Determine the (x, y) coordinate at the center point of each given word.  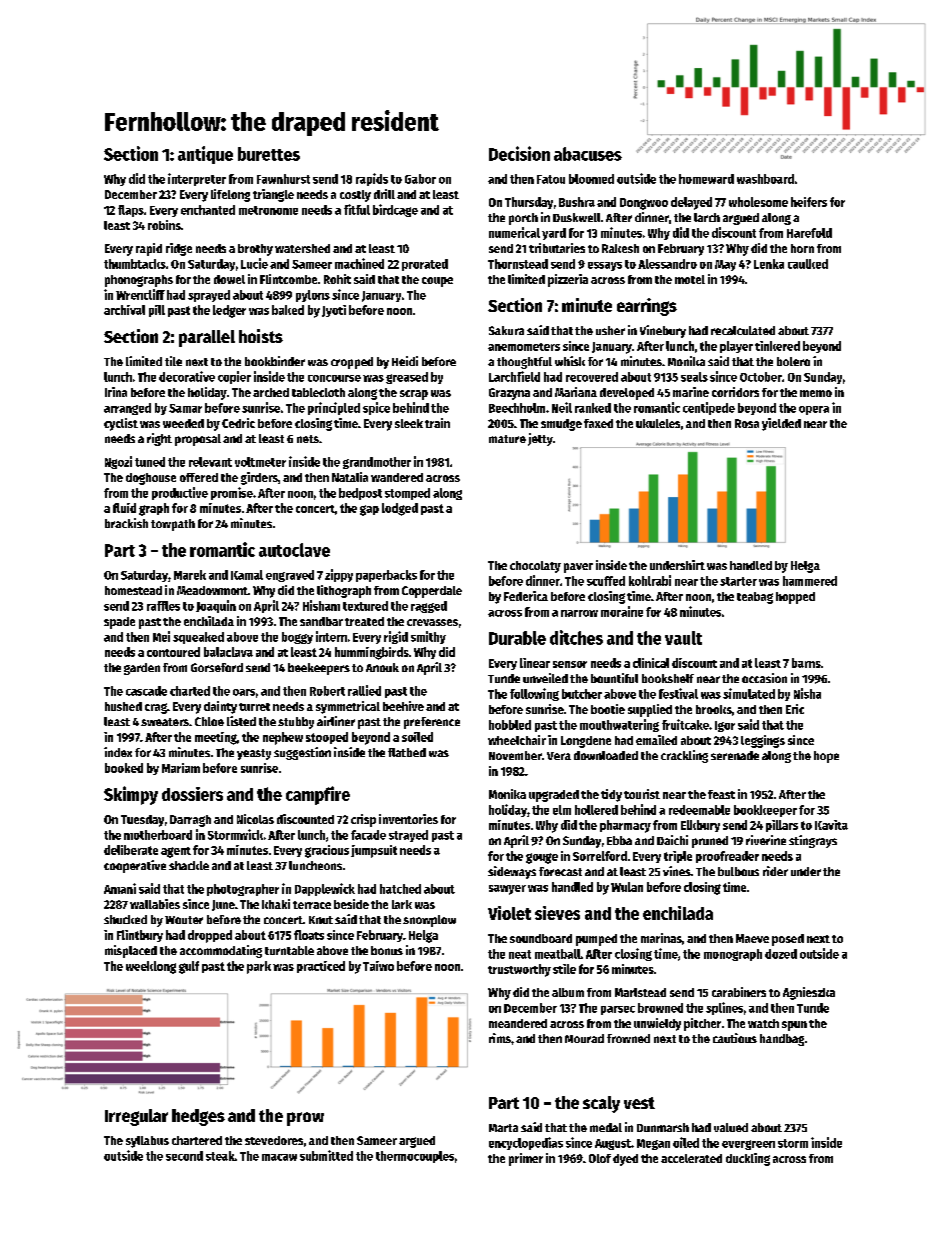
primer (526, 1159)
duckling (748, 1159)
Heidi (405, 361)
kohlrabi (650, 580)
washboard (765, 179)
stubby (296, 723)
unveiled (545, 678)
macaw (279, 1157)
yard (554, 234)
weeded (183, 423)
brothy (255, 250)
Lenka (769, 264)
